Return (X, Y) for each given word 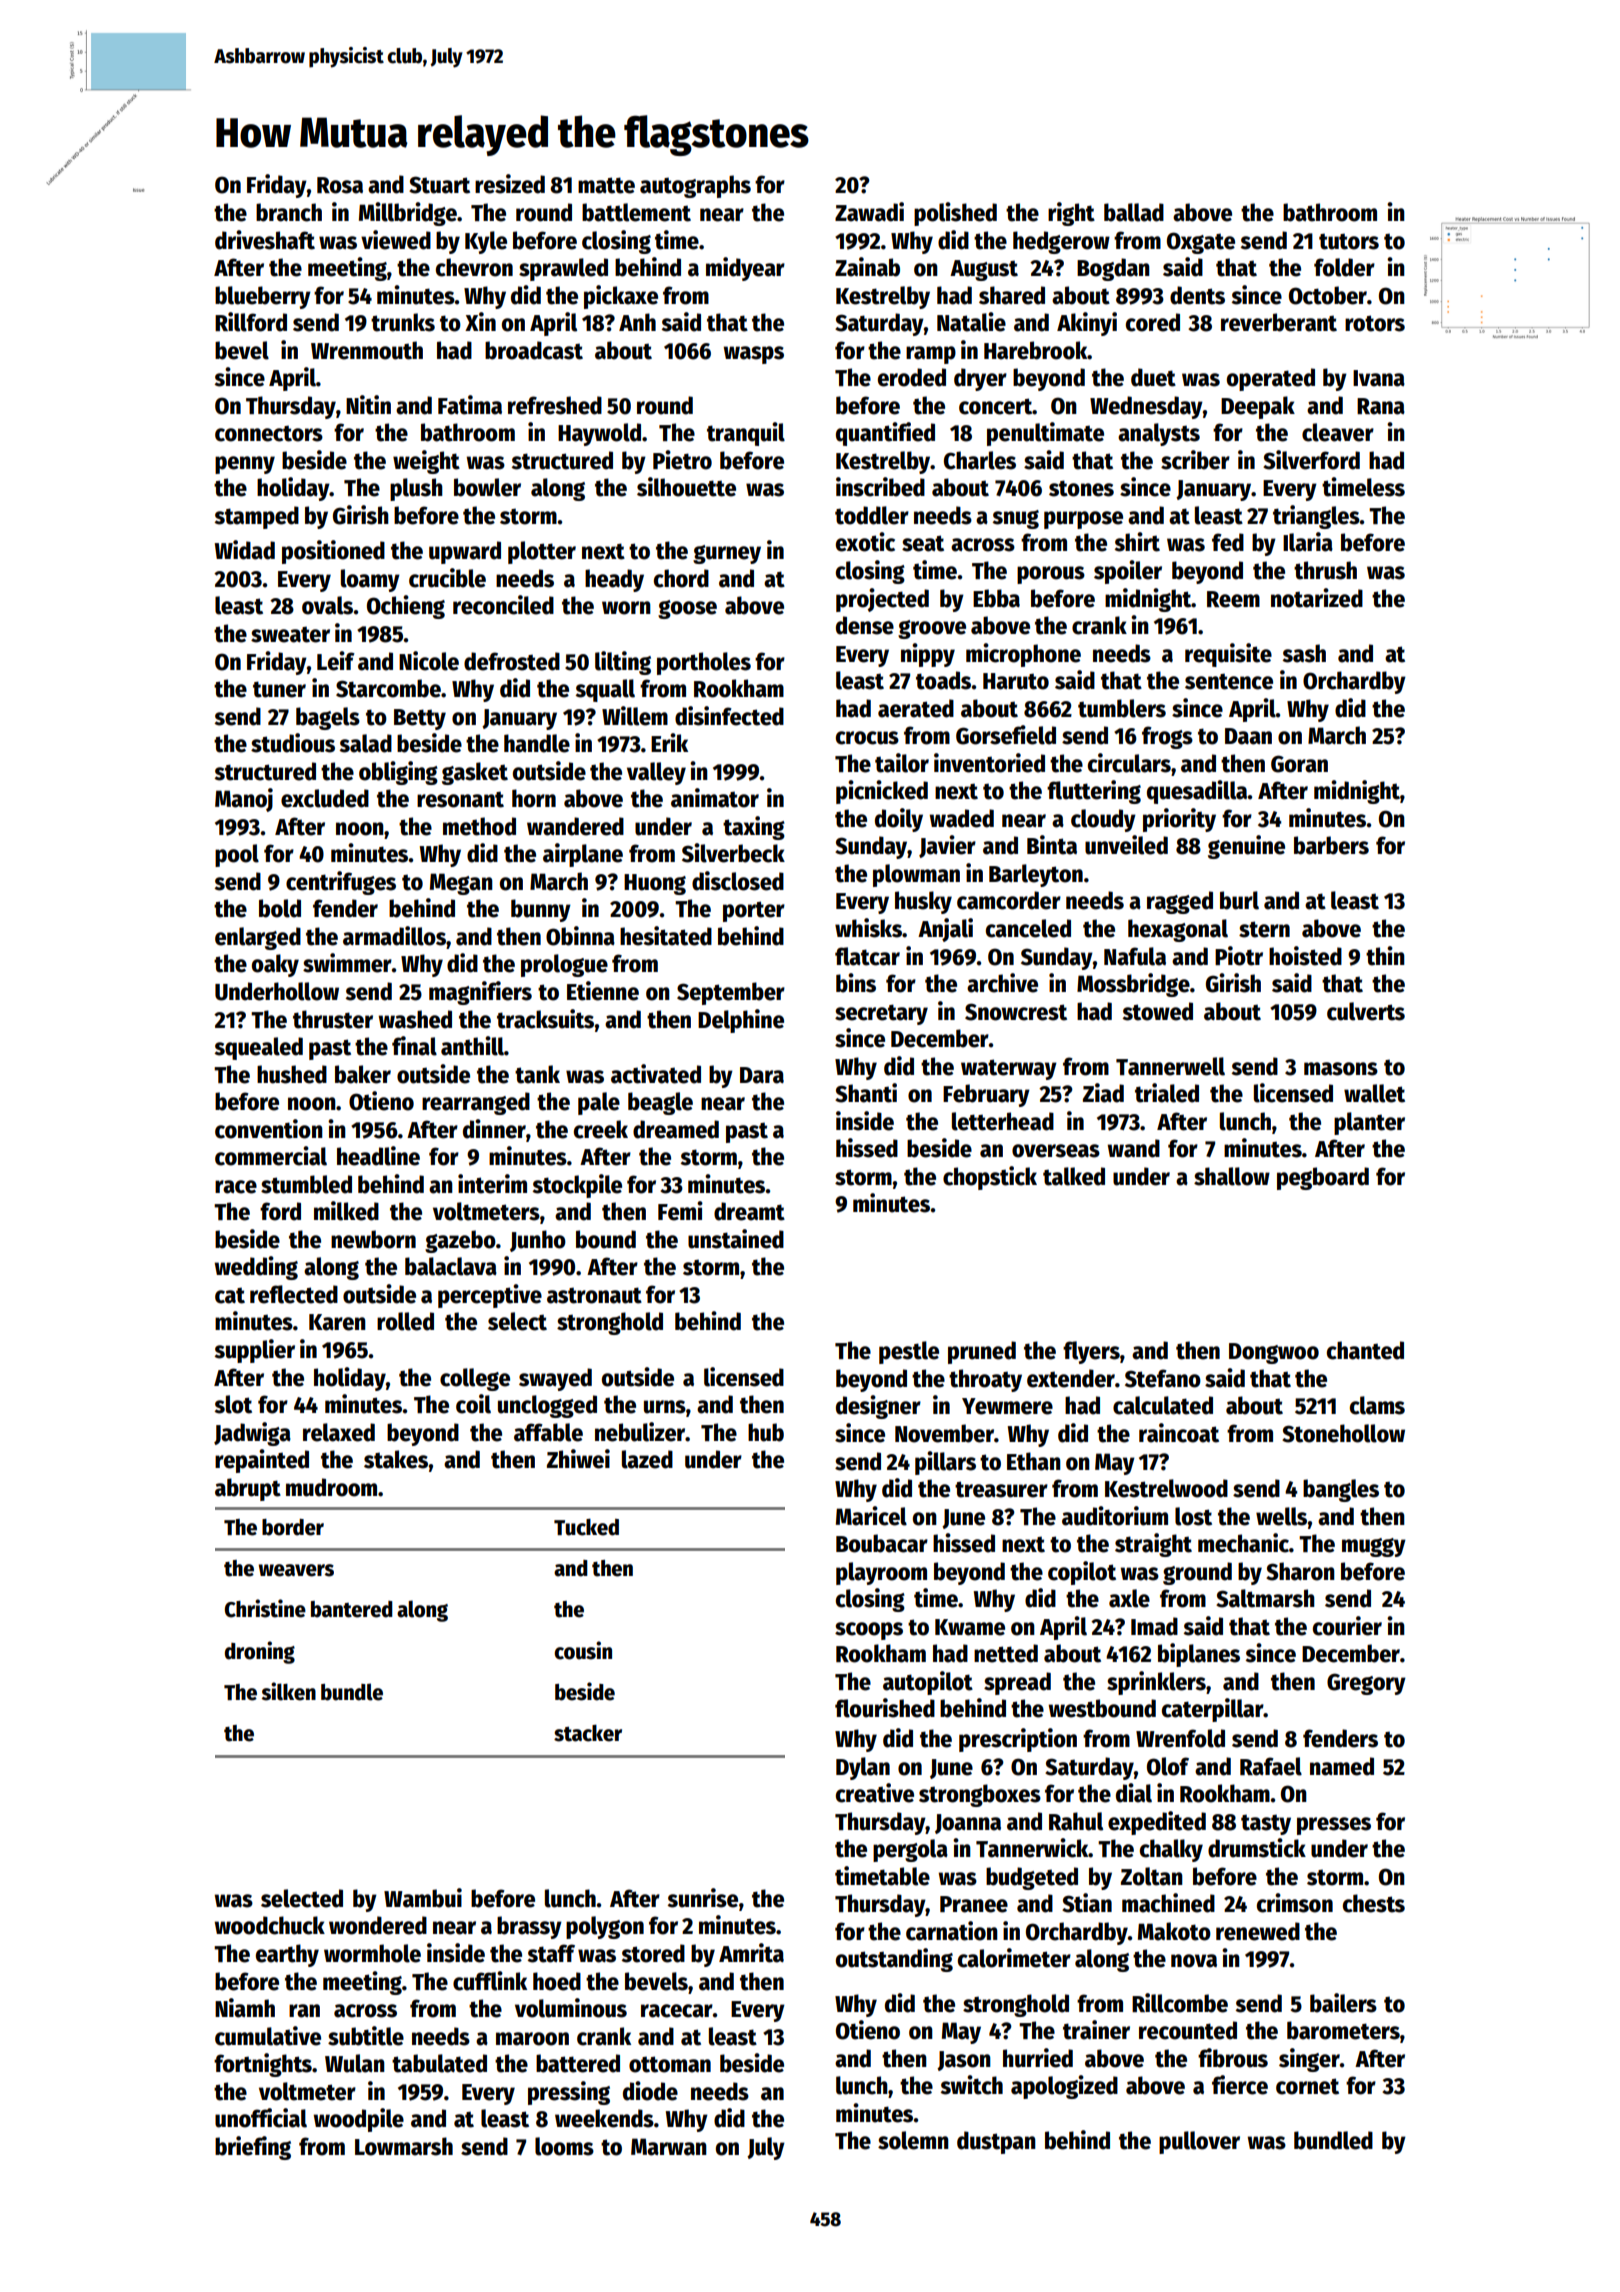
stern (1264, 929)
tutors (1349, 241)
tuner (279, 689)
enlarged (258, 938)
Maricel (871, 1516)
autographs (695, 186)
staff (551, 1953)
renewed (1258, 1931)
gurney (727, 554)
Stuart (439, 185)
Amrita (751, 1953)
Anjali (945, 930)
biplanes (1199, 1655)
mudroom (331, 1487)
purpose (1083, 520)
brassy (529, 1927)
